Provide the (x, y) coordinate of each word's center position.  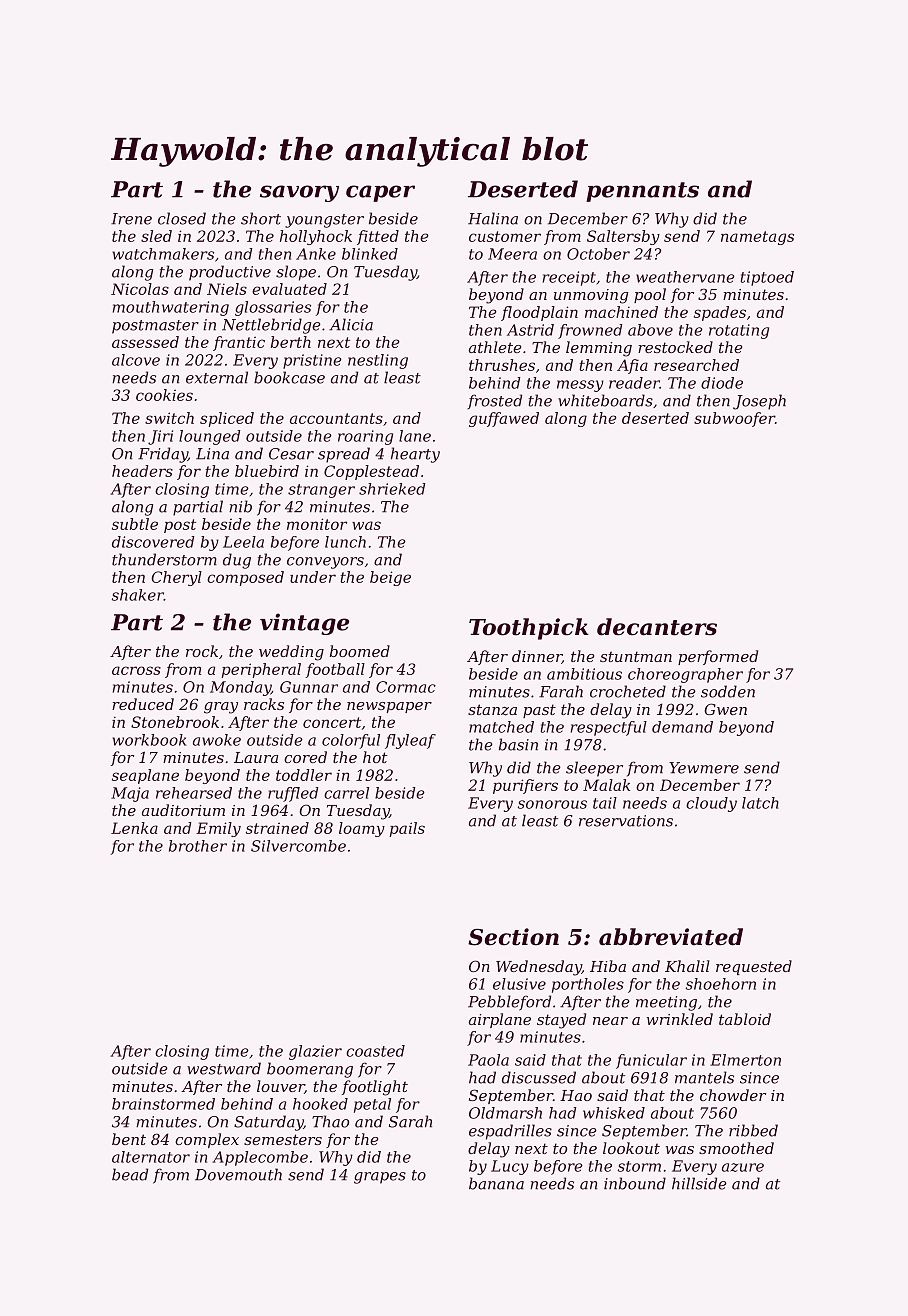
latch (760, 803)
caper (380, 193)
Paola (488, 1060)
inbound (635, 1183)
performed (718, 657)
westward (224, 1068)
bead (130, 1174)
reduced (143, 704)
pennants (642, 192)
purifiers (525, 786)
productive (230, 273)
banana (496, 1183)
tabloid (745, 1019)
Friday (163, 455)
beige (390, 578)
